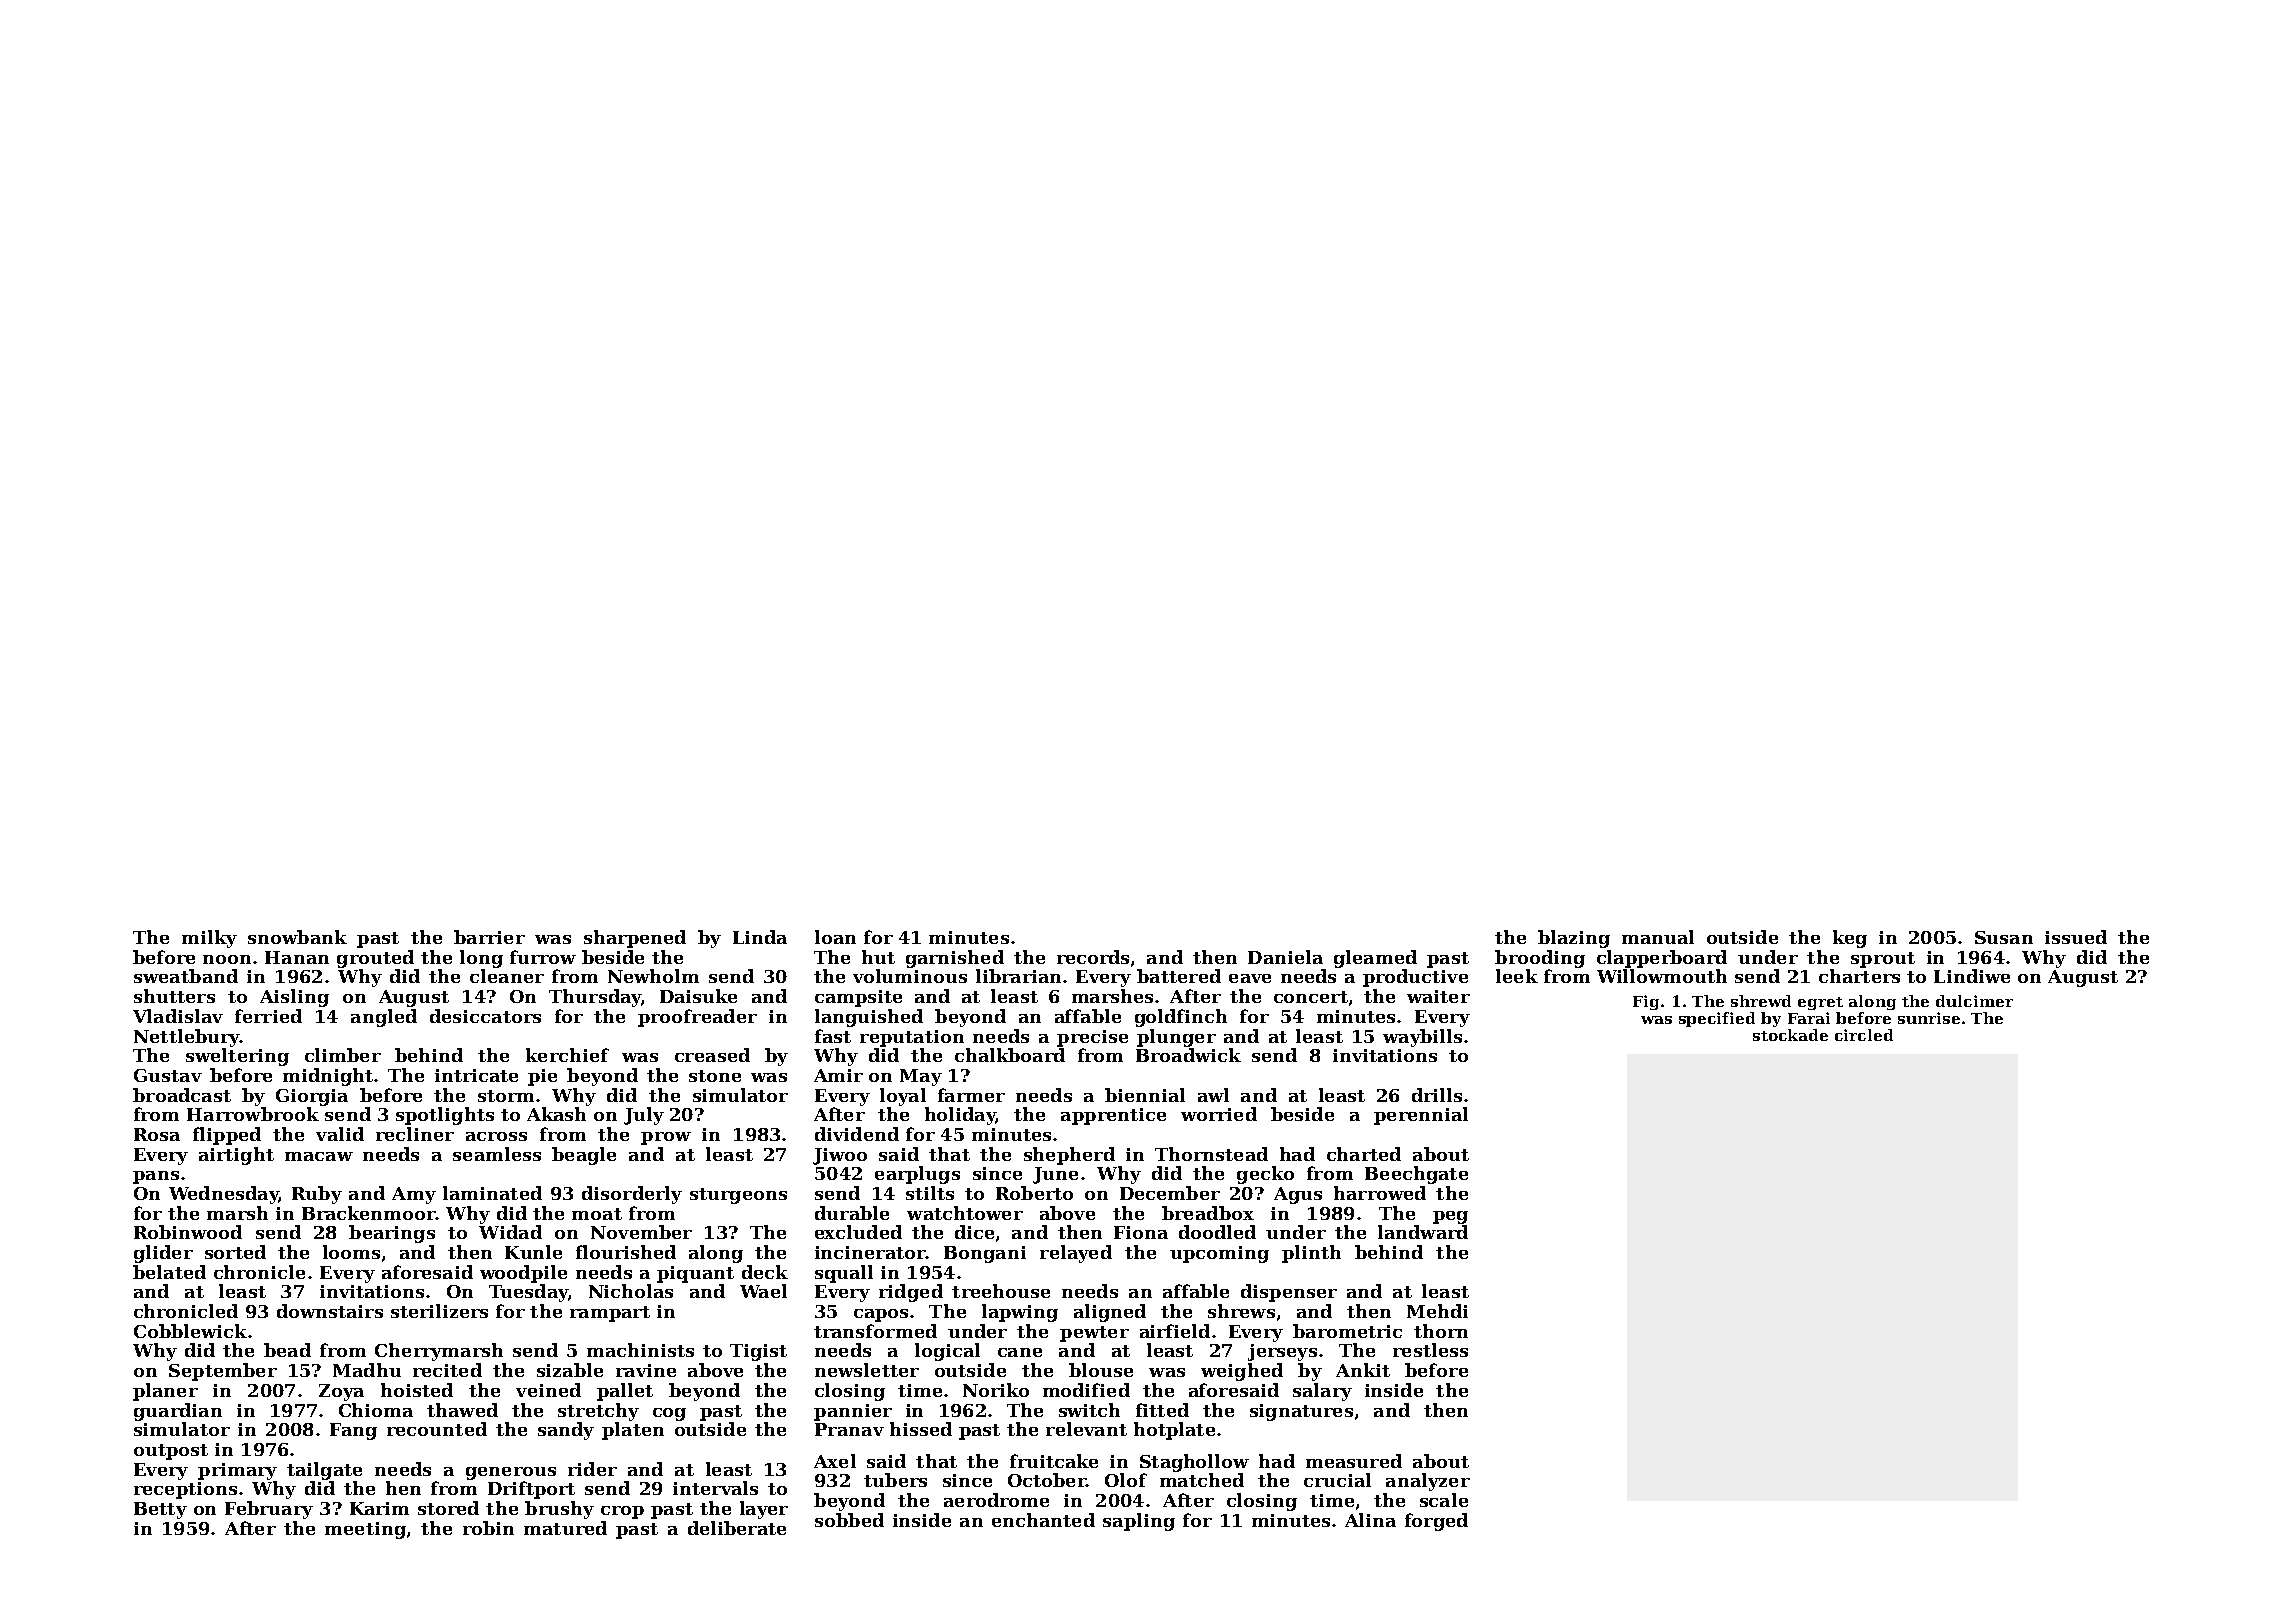 Image resolution: width=2283 pixels, height=1614 pixels. What do you see at coordinates (1423, 1232) in the screenshot?
I see `landward` at bounding box center [1423, 1232].
